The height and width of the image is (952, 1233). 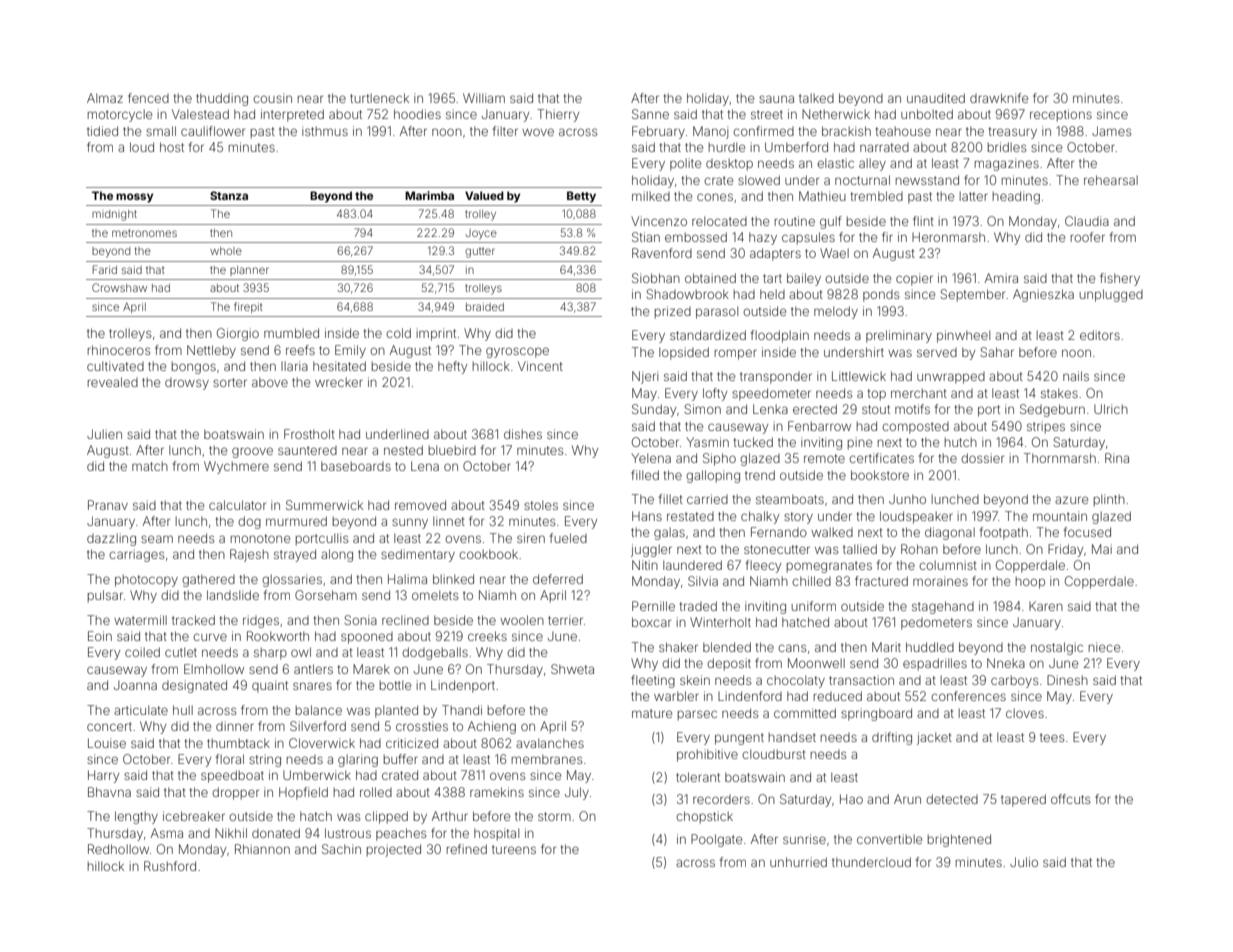 What do you see at coordinates (792, 648) in the image?
I see `cans` at bounding box center [792, 648].
